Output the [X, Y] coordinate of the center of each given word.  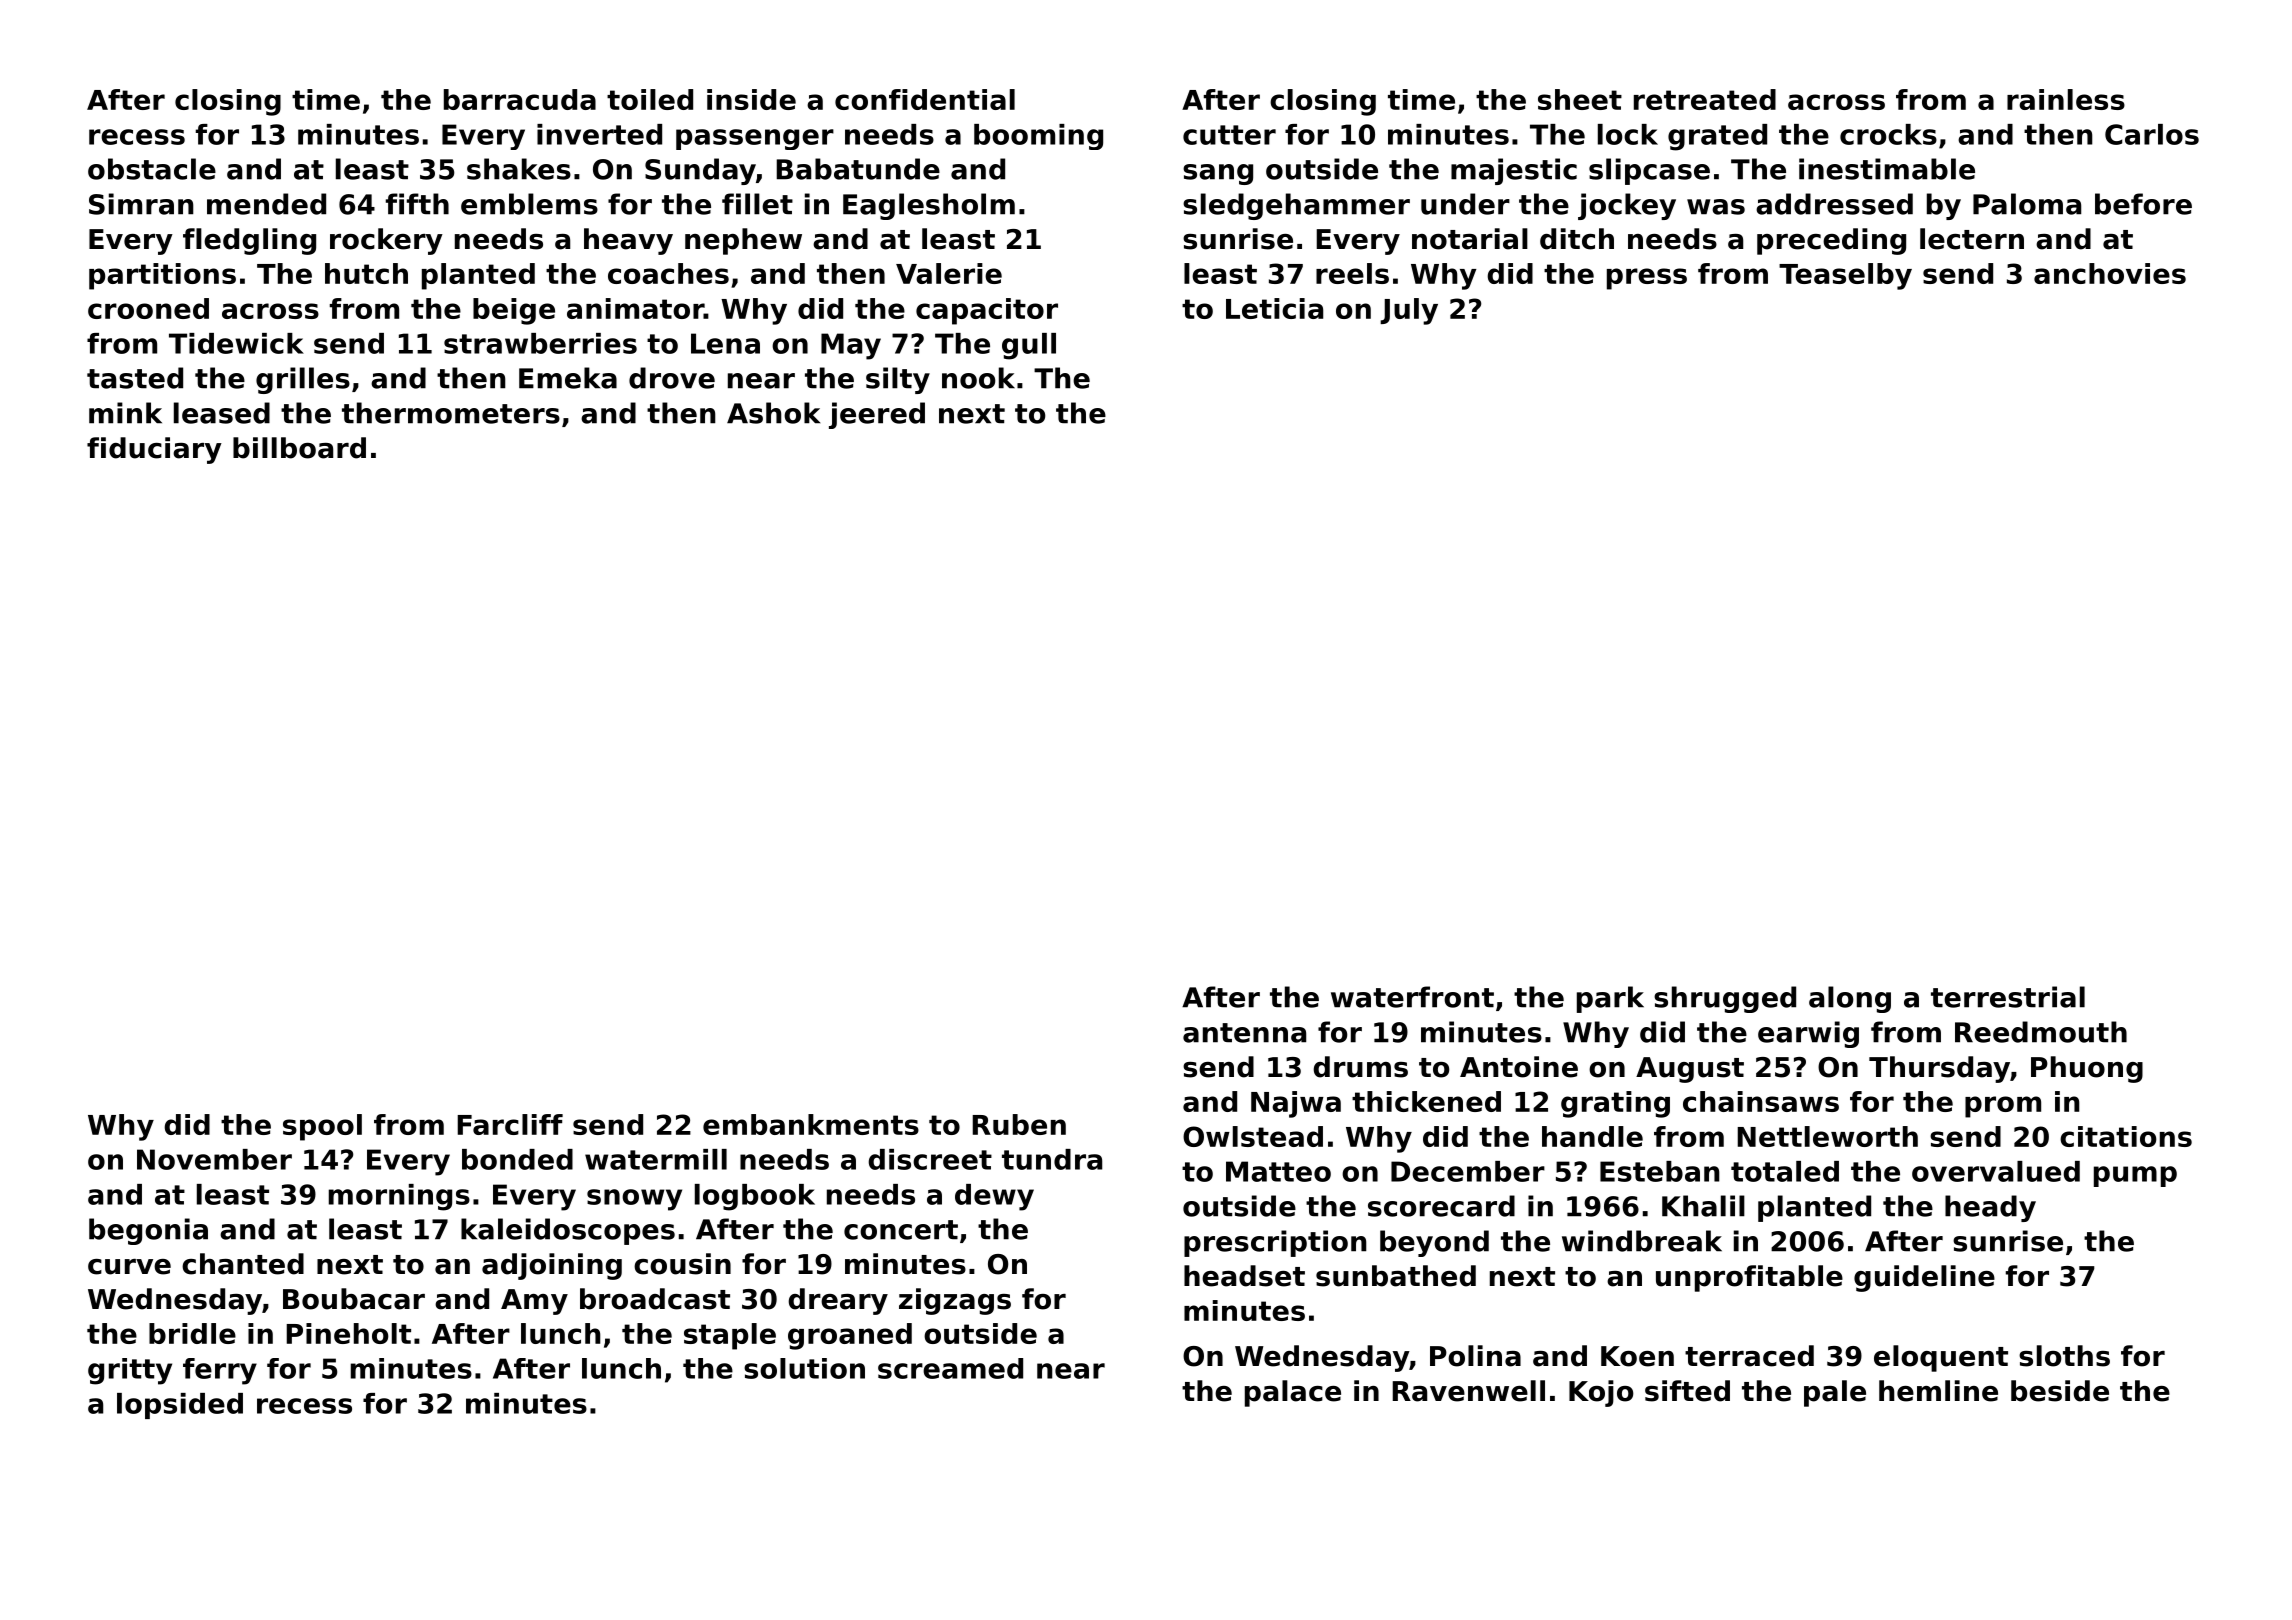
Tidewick [236, 343]
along [1850, 999]
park [1610, 999]
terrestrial [2008, 997]
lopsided [180, 1406]
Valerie [949, 273]
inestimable [1887, 169]
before [2143, 204]
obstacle [152, 169]
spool [322, 1127]
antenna [1244, 1033]
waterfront [1412, 997]
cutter [1229, 135]
